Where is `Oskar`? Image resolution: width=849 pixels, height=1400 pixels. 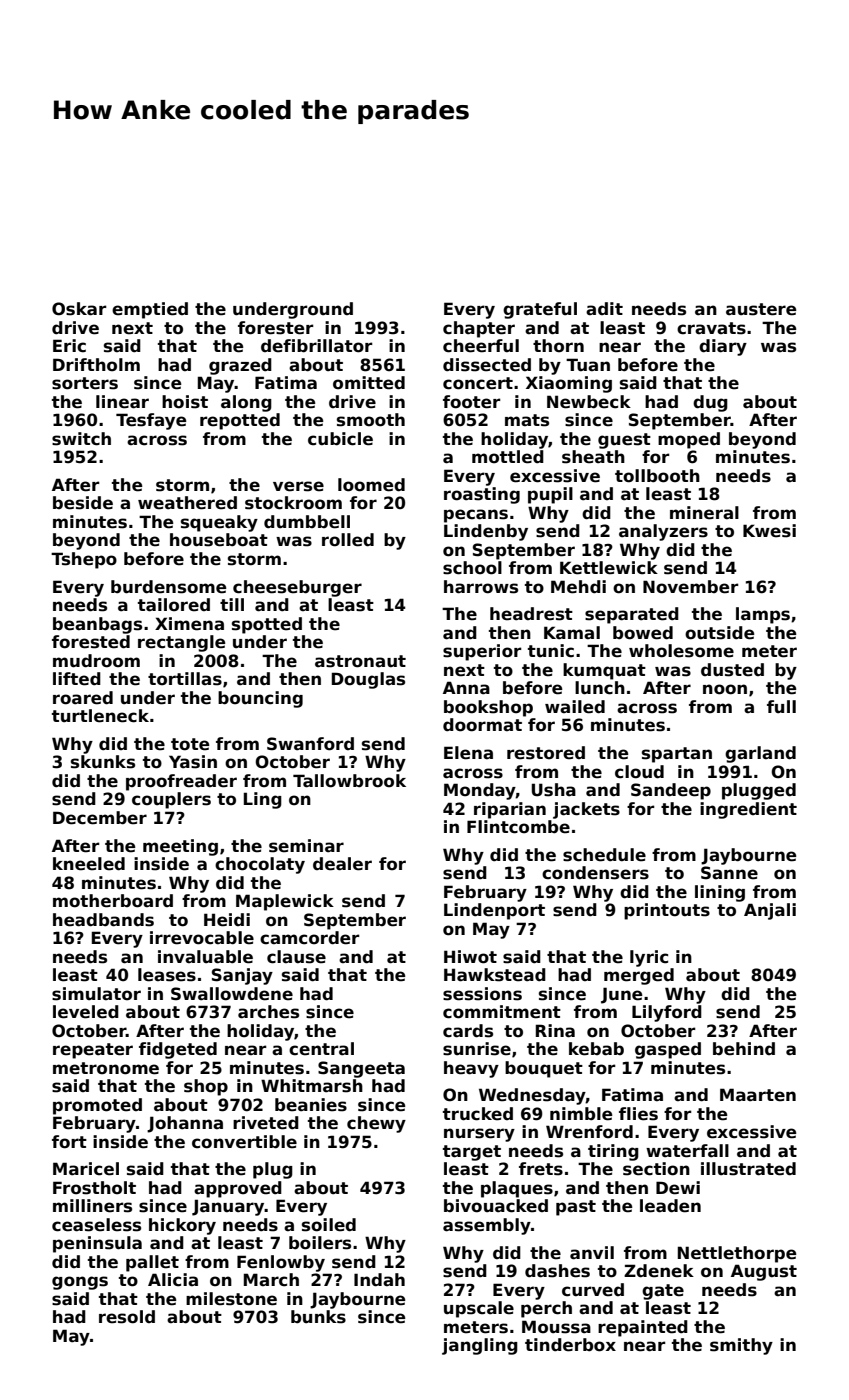
Oskar is located at coordinates (79, 309).
